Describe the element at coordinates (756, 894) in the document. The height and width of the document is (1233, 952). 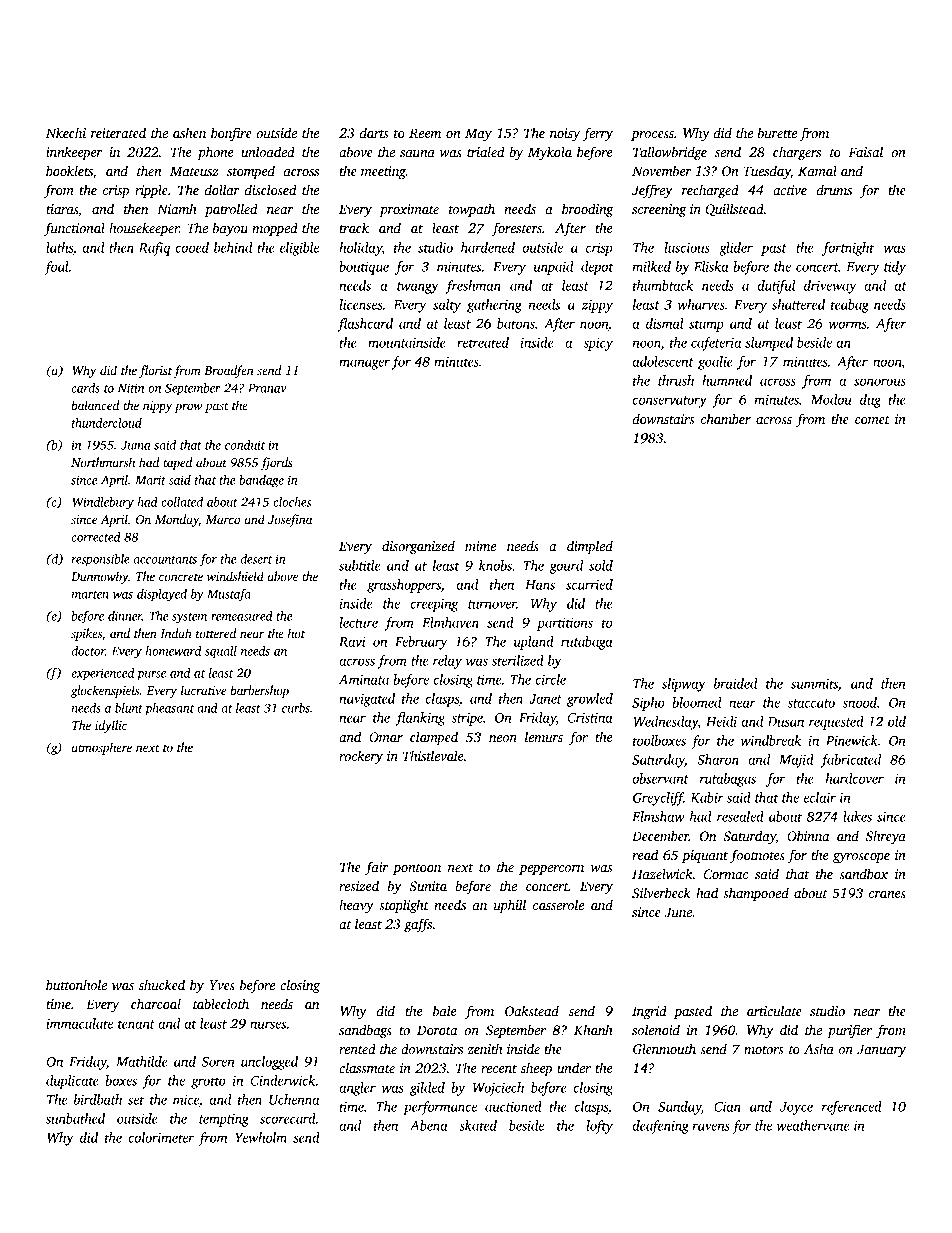
I see `shampooed` at that location.
